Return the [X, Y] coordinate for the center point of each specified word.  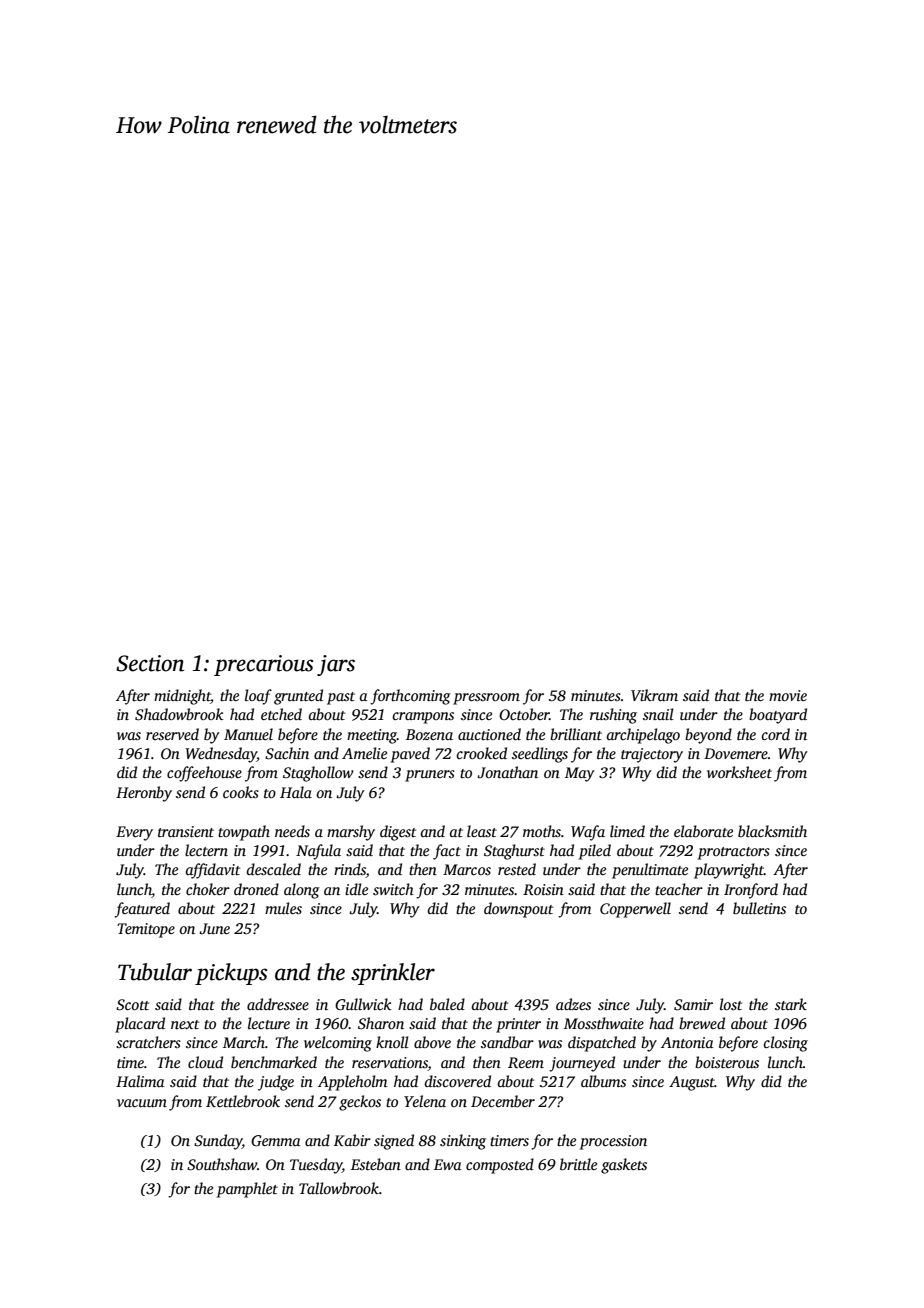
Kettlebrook [243, 1101]
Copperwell [635, 910]
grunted [298, 697]
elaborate [703, 831]
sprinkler [393, 974]
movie [788, 695]
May [579, 774]
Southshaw [222, 1164]
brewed [702, 1023]
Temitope [146, 930]
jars [336, 665]
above [432, 1042]
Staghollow [318, 774]
